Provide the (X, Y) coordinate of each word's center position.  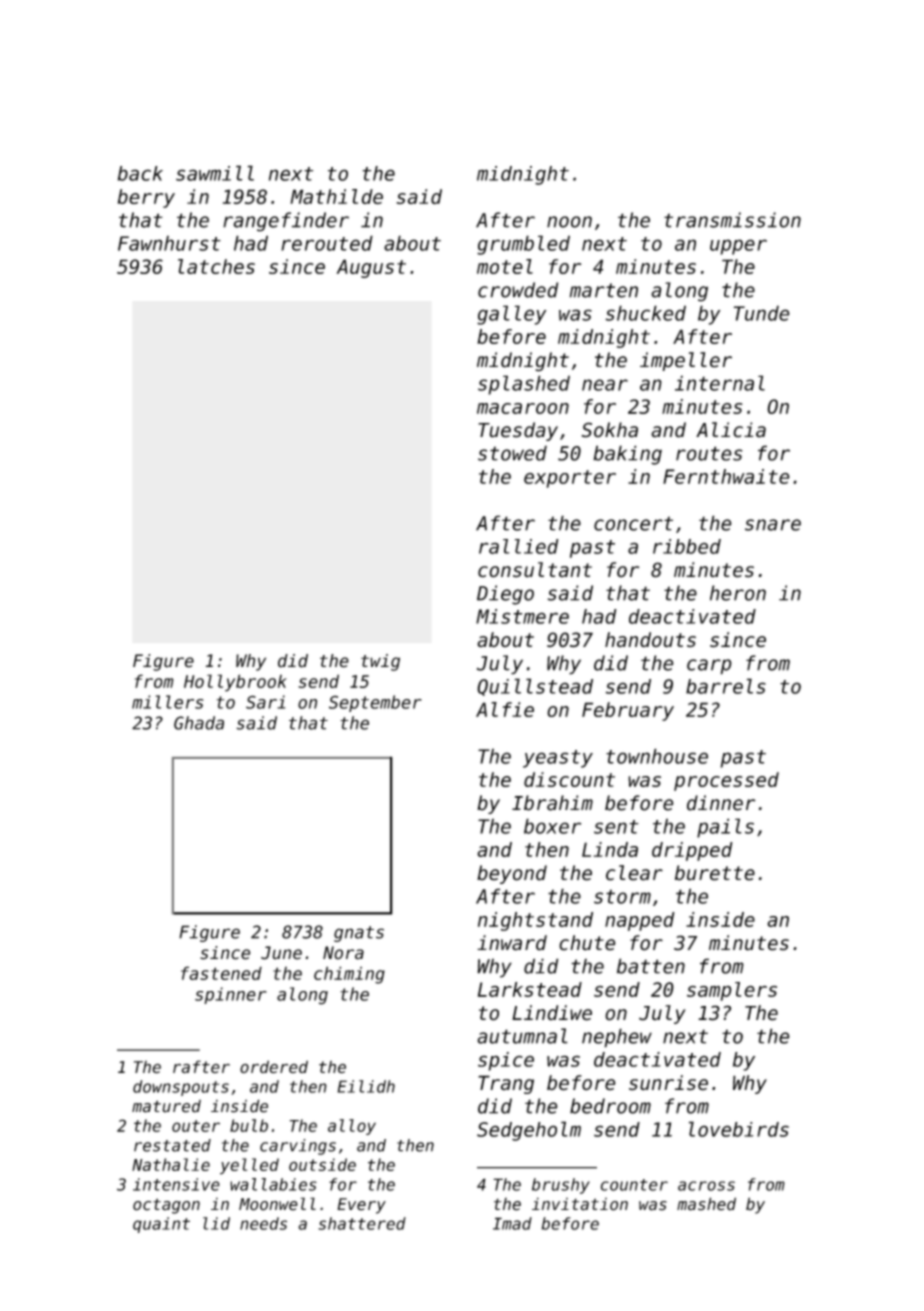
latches (216, 266)
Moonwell (277, 1204)
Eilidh (366, 1086)
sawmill (215, 173)
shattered (362, 1223)
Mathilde (336, 197)
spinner (231, 995)
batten (651, 966)
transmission (732, 220)
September (375, 703)
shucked (645, 313)
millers (167, 702)
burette (715, 873)
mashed (706, 1204)
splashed (524, 385)
